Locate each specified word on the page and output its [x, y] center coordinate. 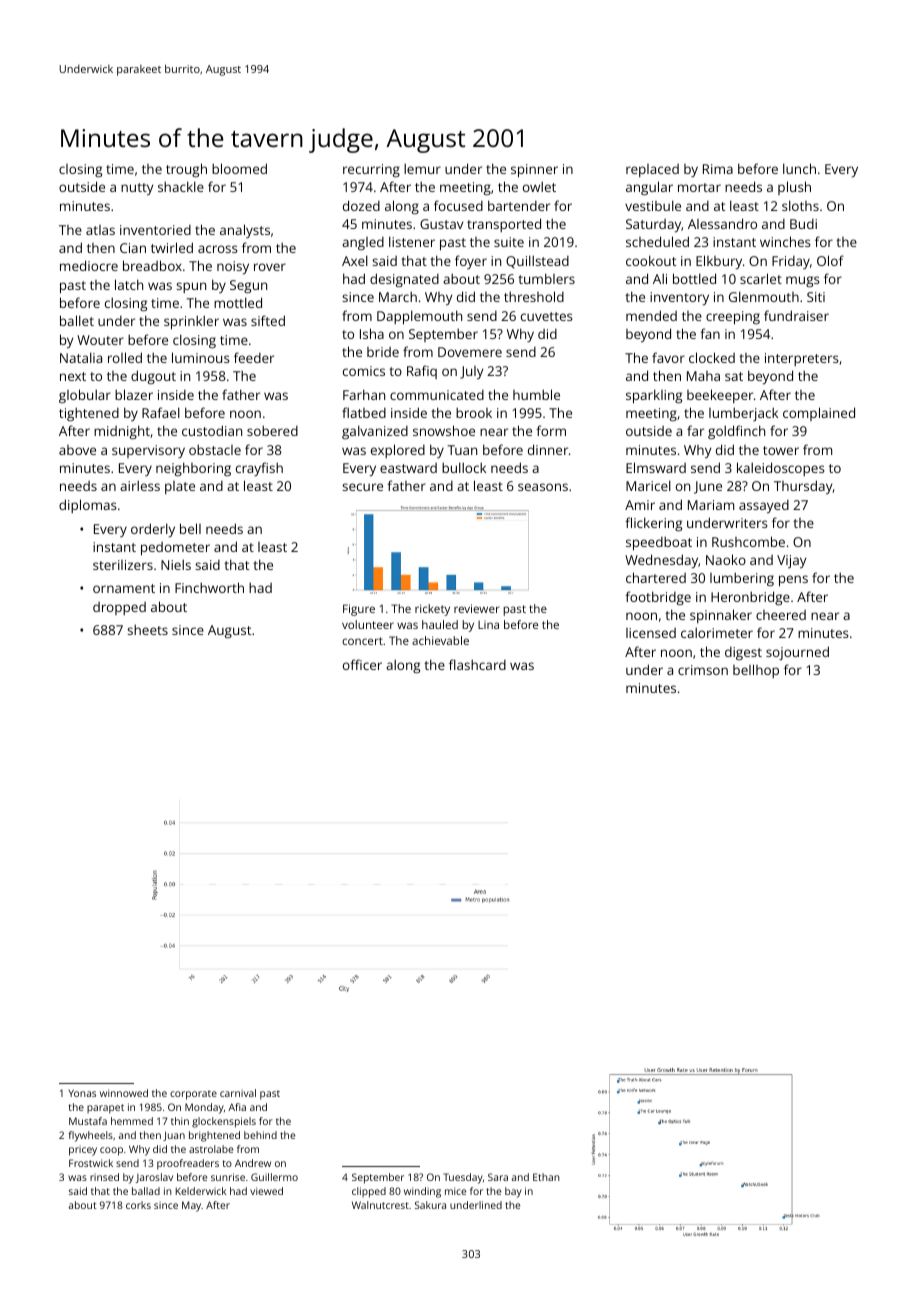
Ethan [546, 1177]
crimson [703, 670]
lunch [799, 168]
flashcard [477, 664]
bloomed [239, 168]
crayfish [259, 469]
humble [536, 394]
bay [513, 1192]
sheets [147, 629]
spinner [534, 171]
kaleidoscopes [781, 469]
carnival [238, 1093]
